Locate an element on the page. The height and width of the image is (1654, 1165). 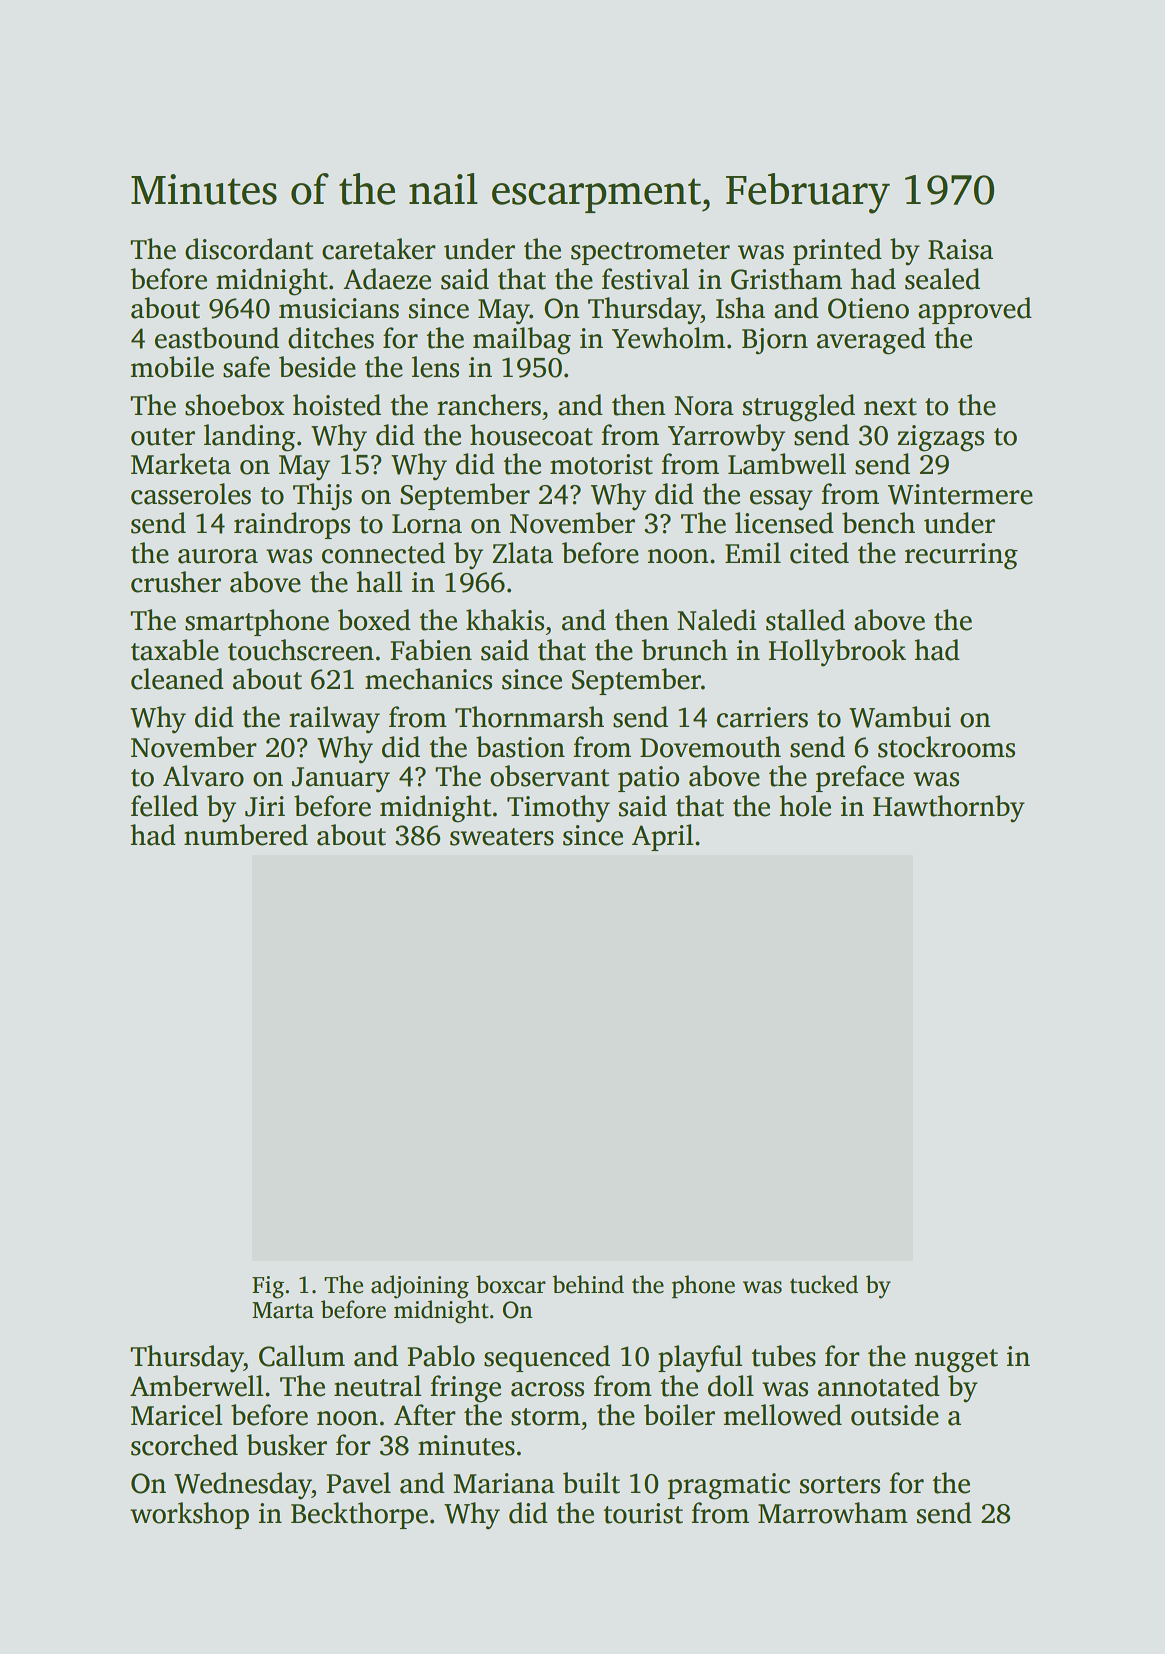
Pablo is located at coordinates (441, 1356).
